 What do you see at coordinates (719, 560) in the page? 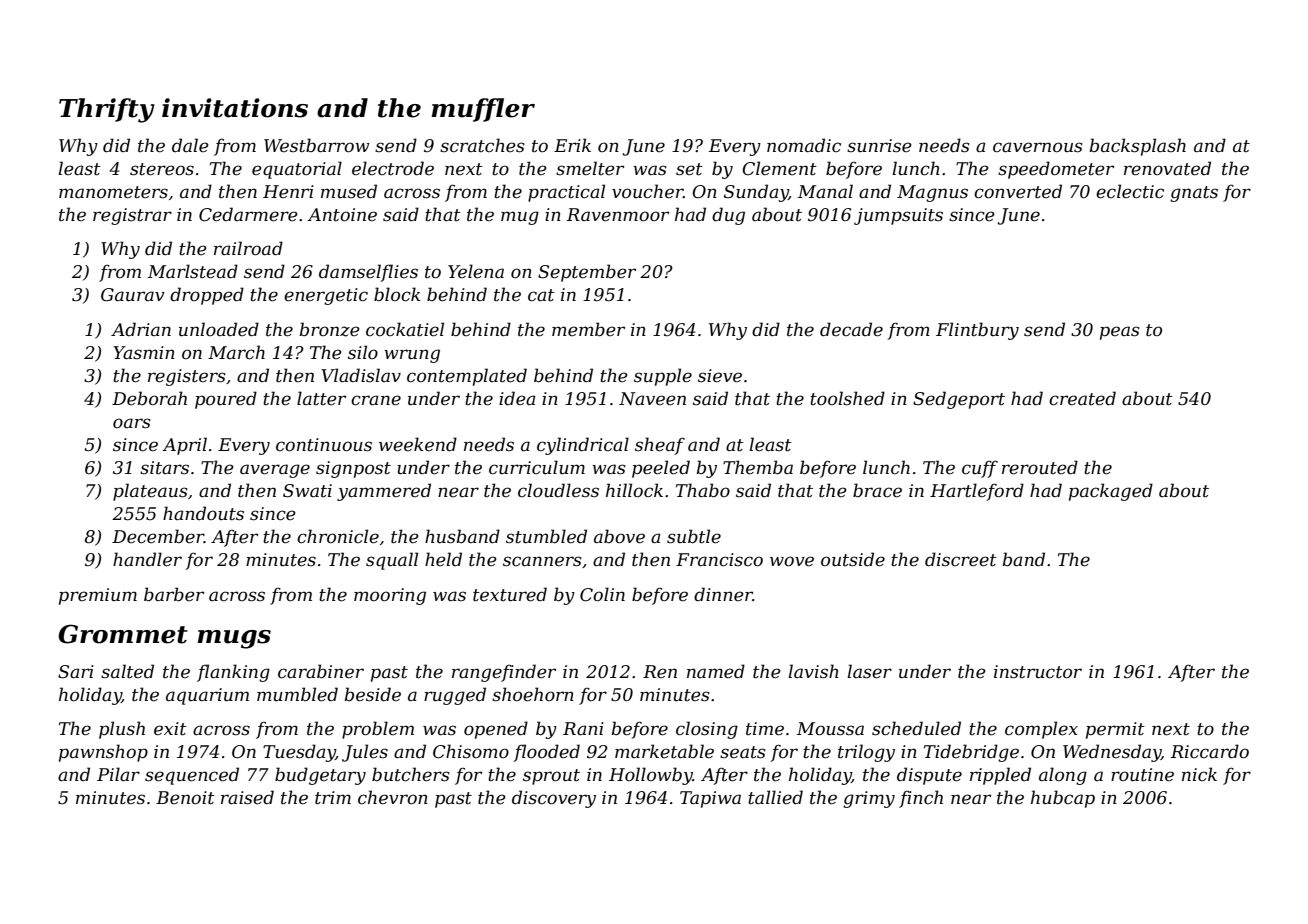
I see `Francisco` at bounding box center [719, 560].
